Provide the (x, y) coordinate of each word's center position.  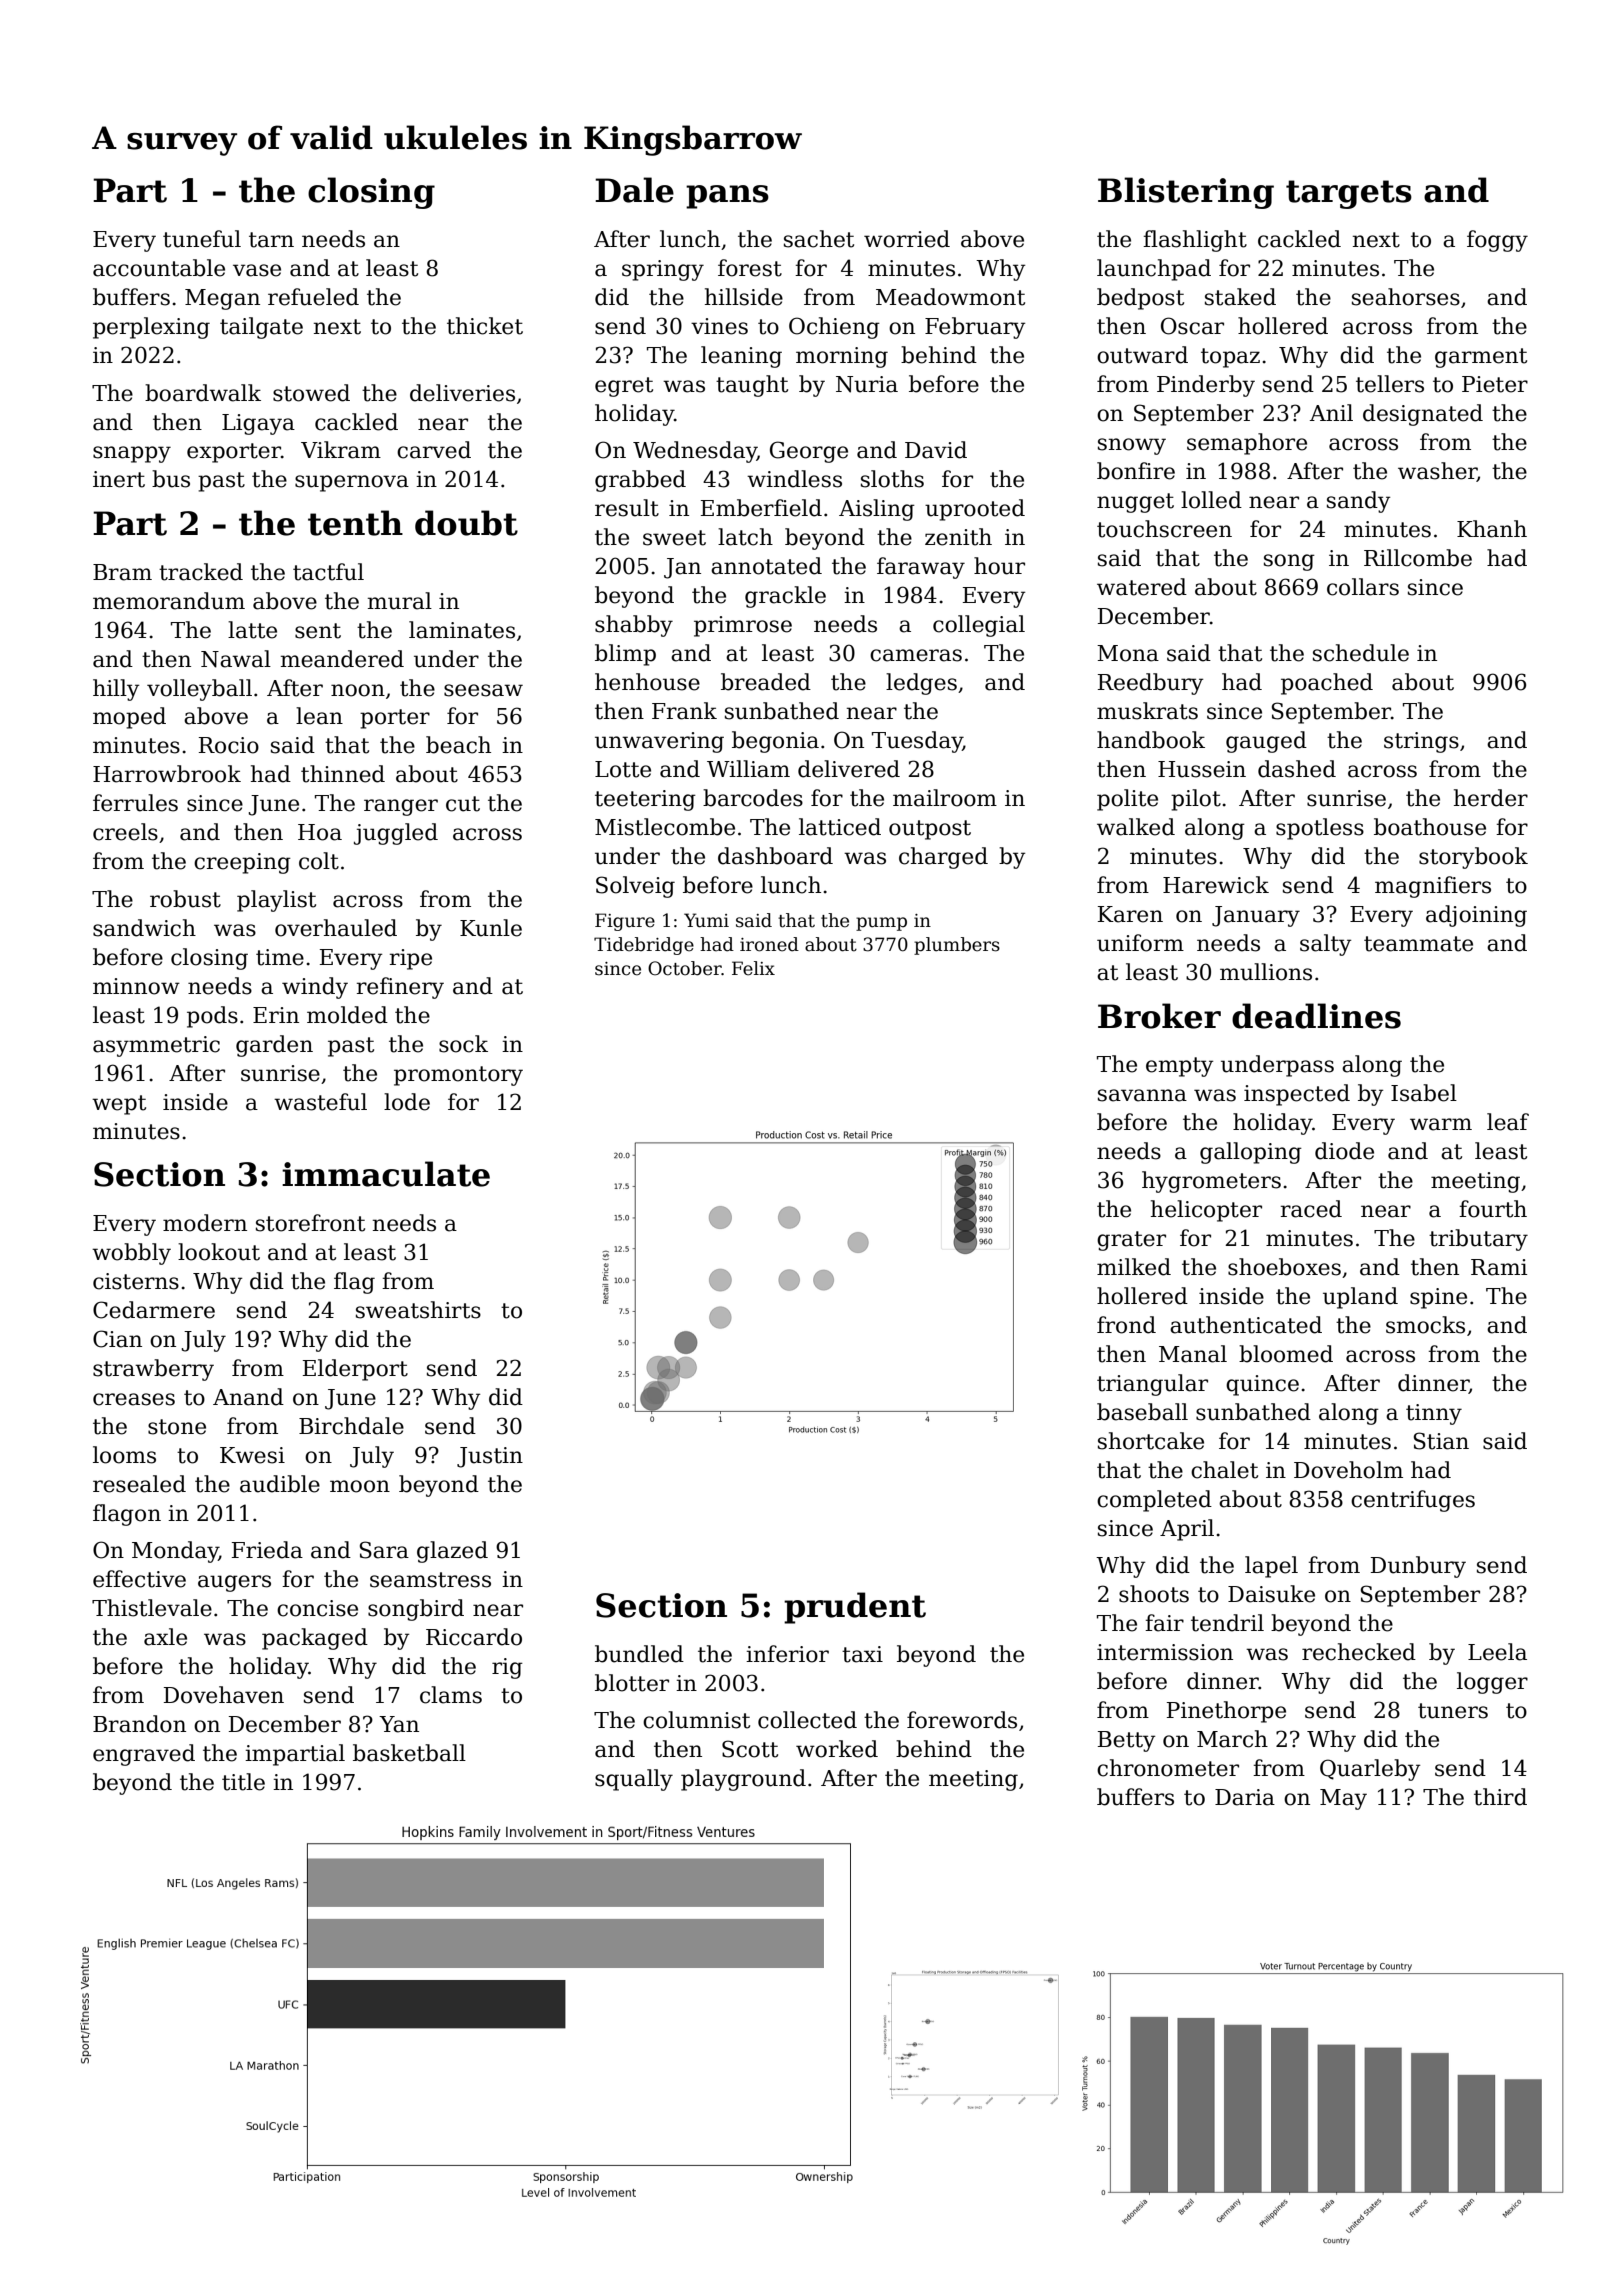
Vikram (341, 450)
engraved (144, 1755)
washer (1437, 472)
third (1500, 1797)
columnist (696, 1720)
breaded (766, 682)
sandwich (144, 928)
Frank (684, 711)
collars (1363, 587)
